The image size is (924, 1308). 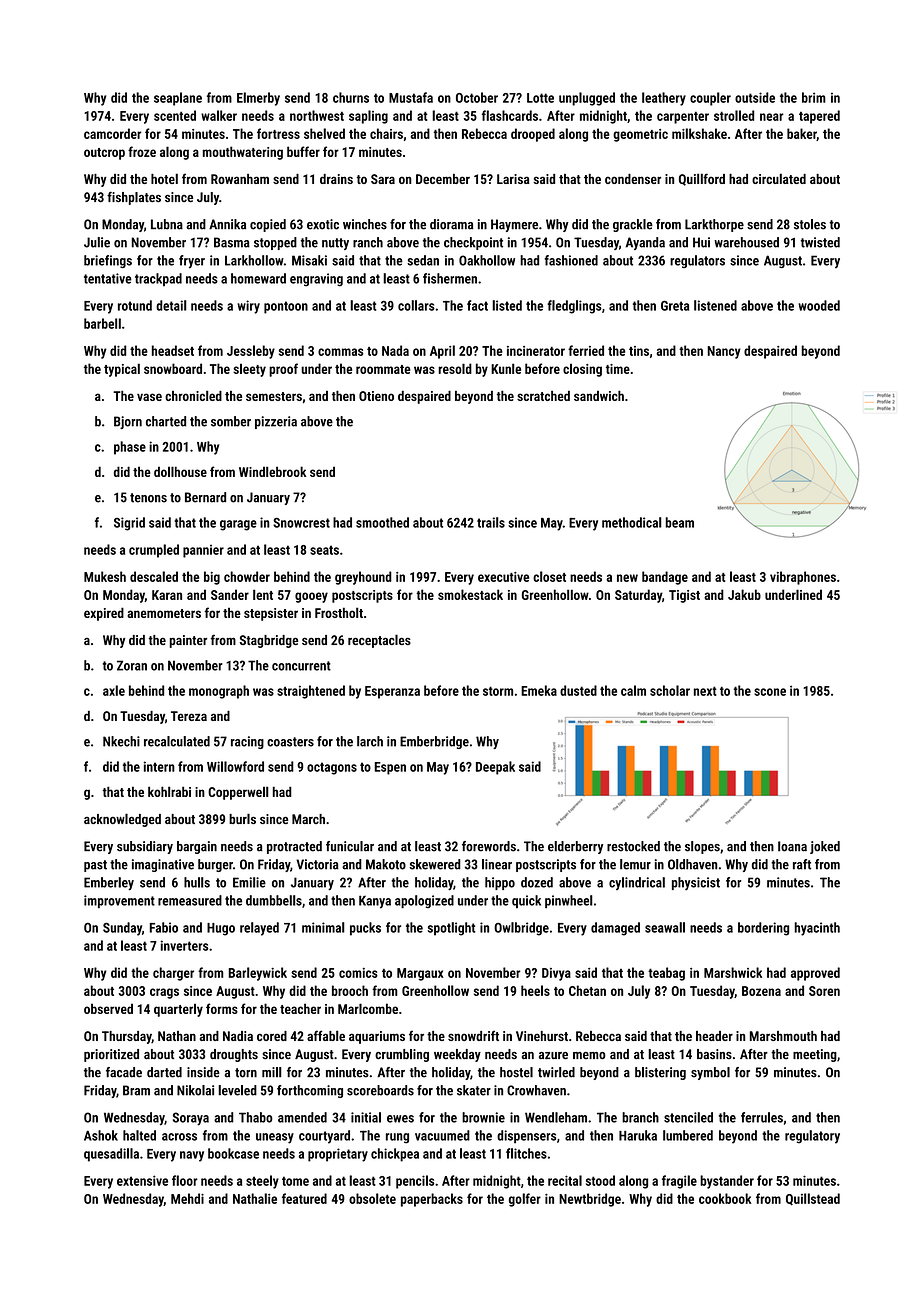 What do you see at coordinates (178, 1010) in the screenshot?
I see `quarterly` at bounding box center [178, 1010].
